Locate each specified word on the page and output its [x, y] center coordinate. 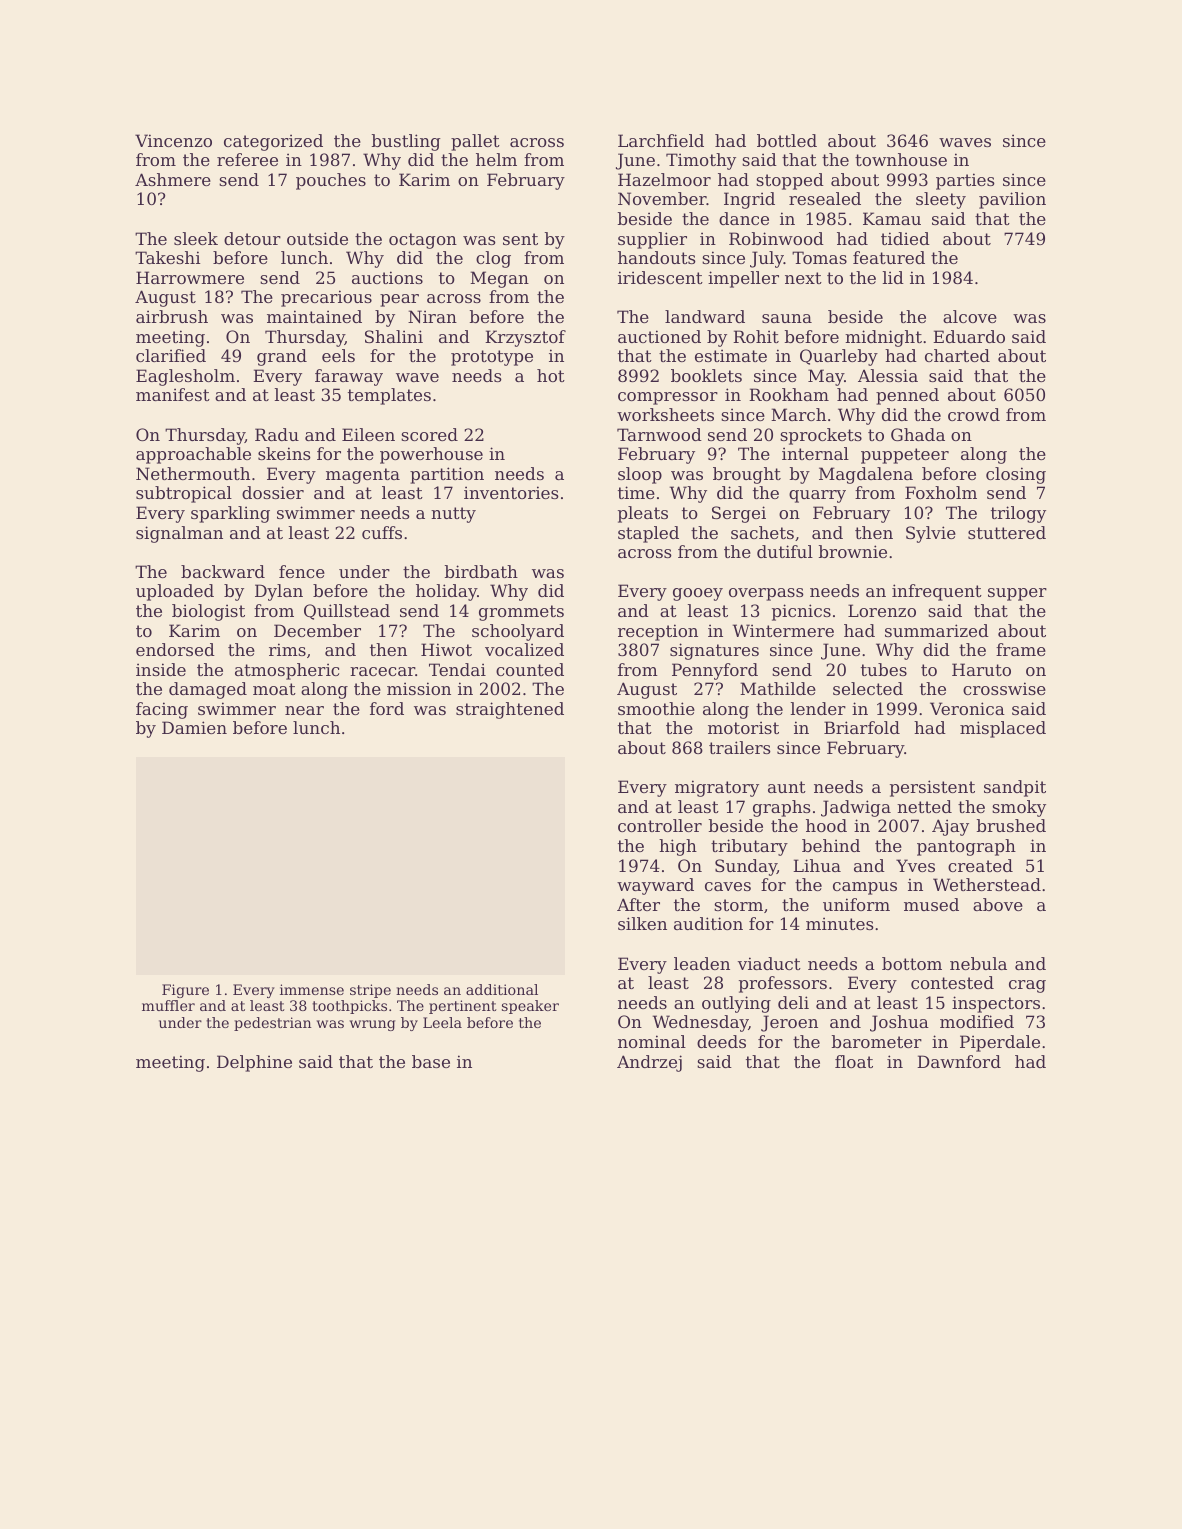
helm [496, 159]
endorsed [175, 649]
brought [747, 475]
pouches [331, 181]
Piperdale [1000, 1043]
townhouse [901, 159]
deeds [721, 1041]
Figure [185, 991]
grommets [521, 613]
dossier [273, 492]
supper [1017, 594]
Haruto [981, 669]
